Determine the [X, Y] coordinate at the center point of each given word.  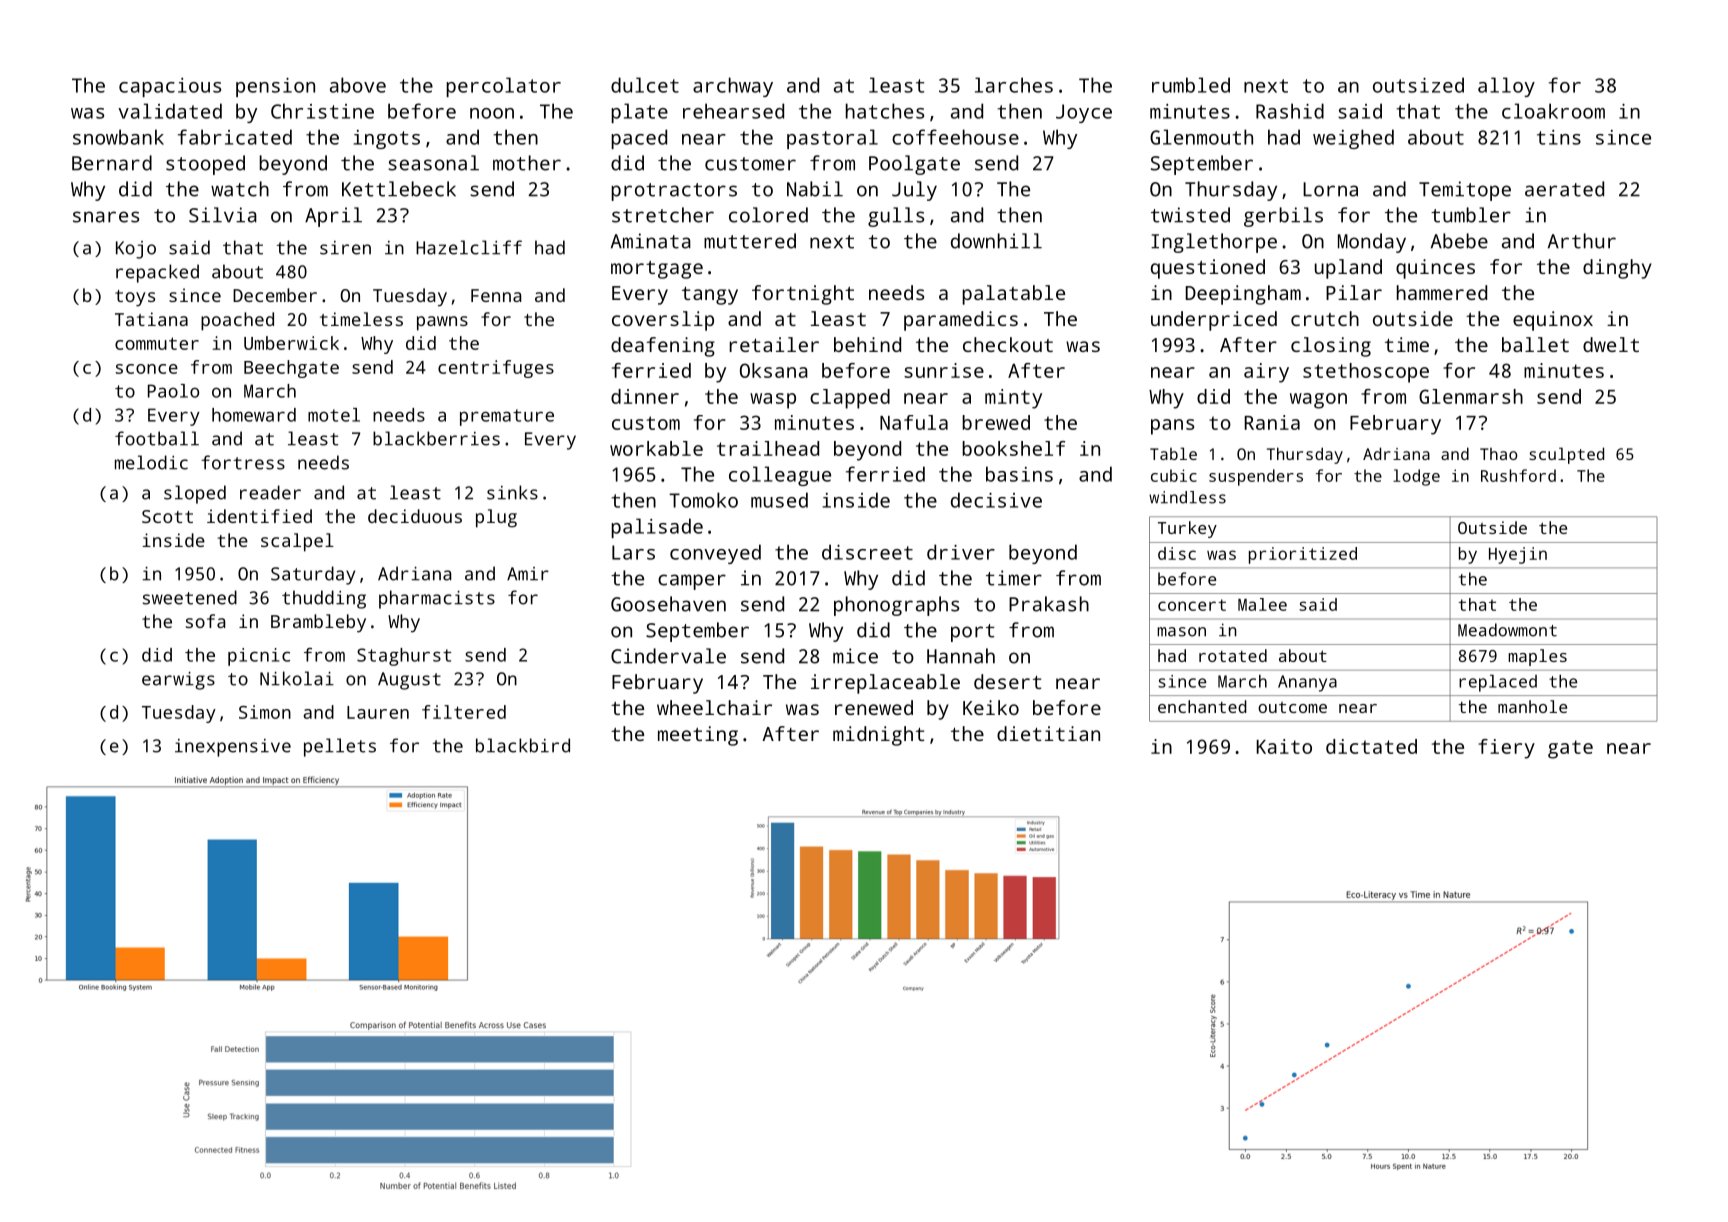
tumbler [1471, 215]
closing [1331, 347]
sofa [205, 621]
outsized [1418, 85]
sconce [147, 369]
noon [492, 113]
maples [1537, 657]
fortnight [803, 295]
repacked [157, 273]
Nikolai [297, 678]
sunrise [944, 370]
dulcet [645, 85]
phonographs [896, 606]
